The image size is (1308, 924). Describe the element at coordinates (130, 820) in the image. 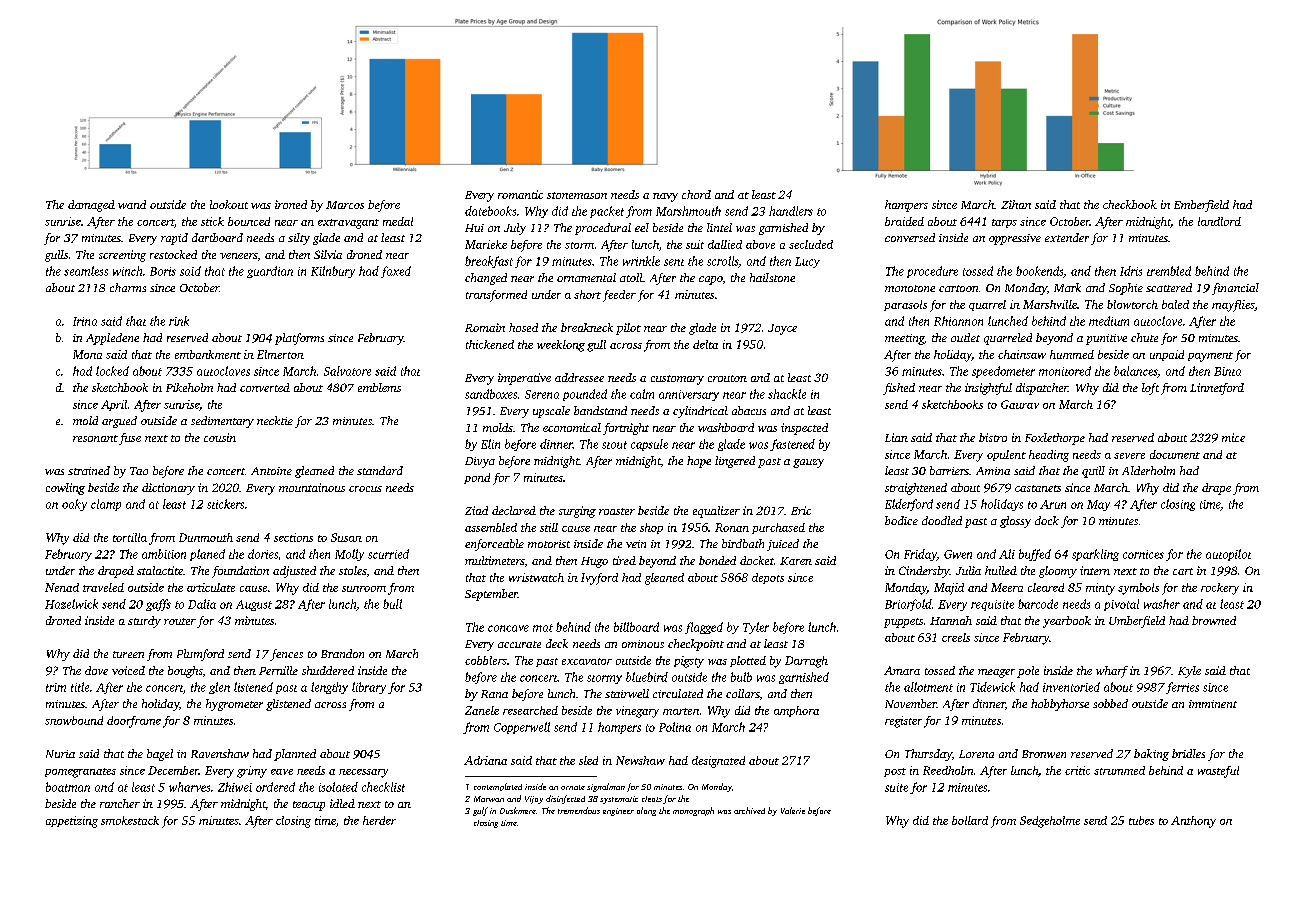

I see `smokestack` at that location.
